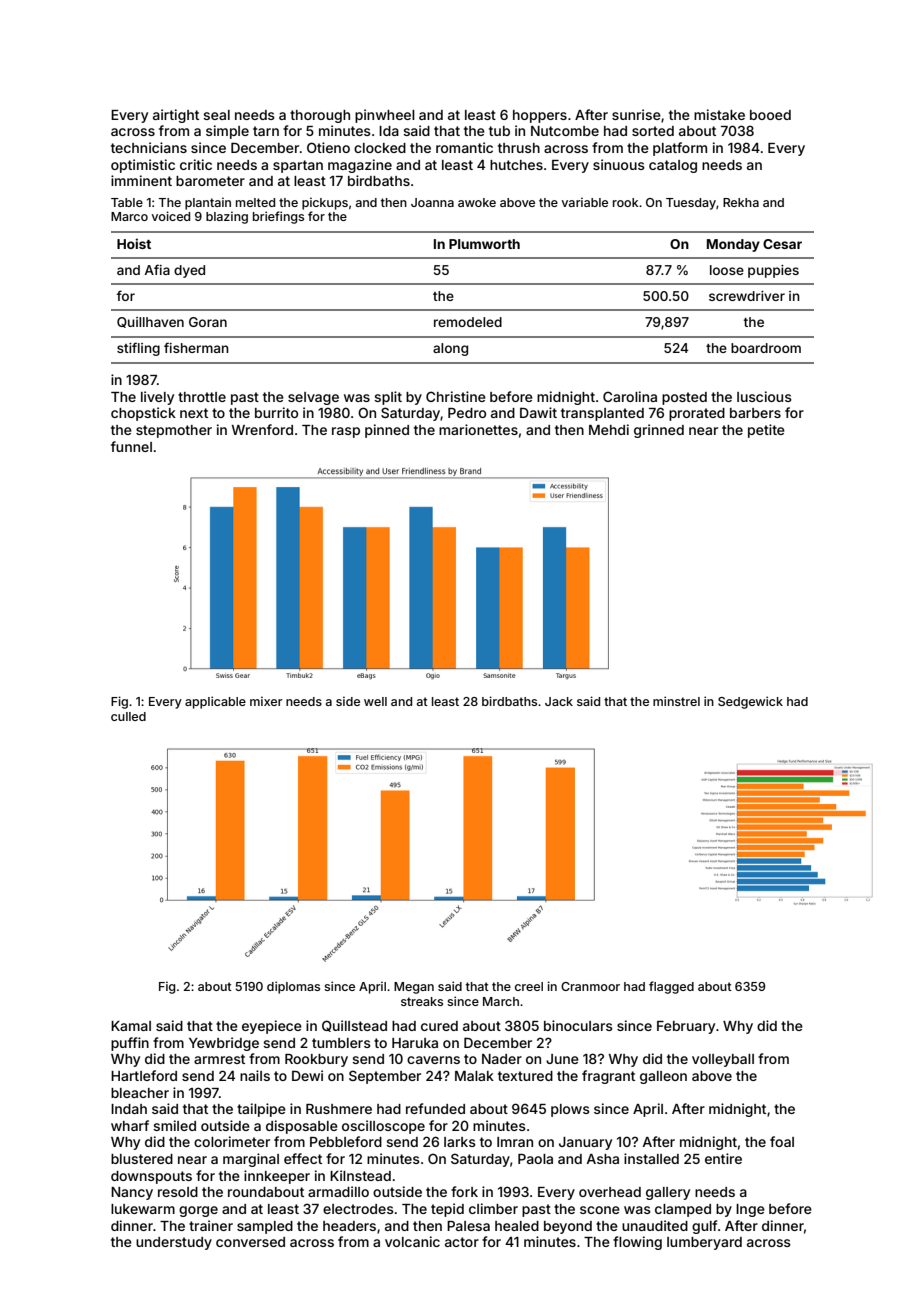 The height and width of the image is (1308, 924). I want to click on Jack, so click(559, 701).
